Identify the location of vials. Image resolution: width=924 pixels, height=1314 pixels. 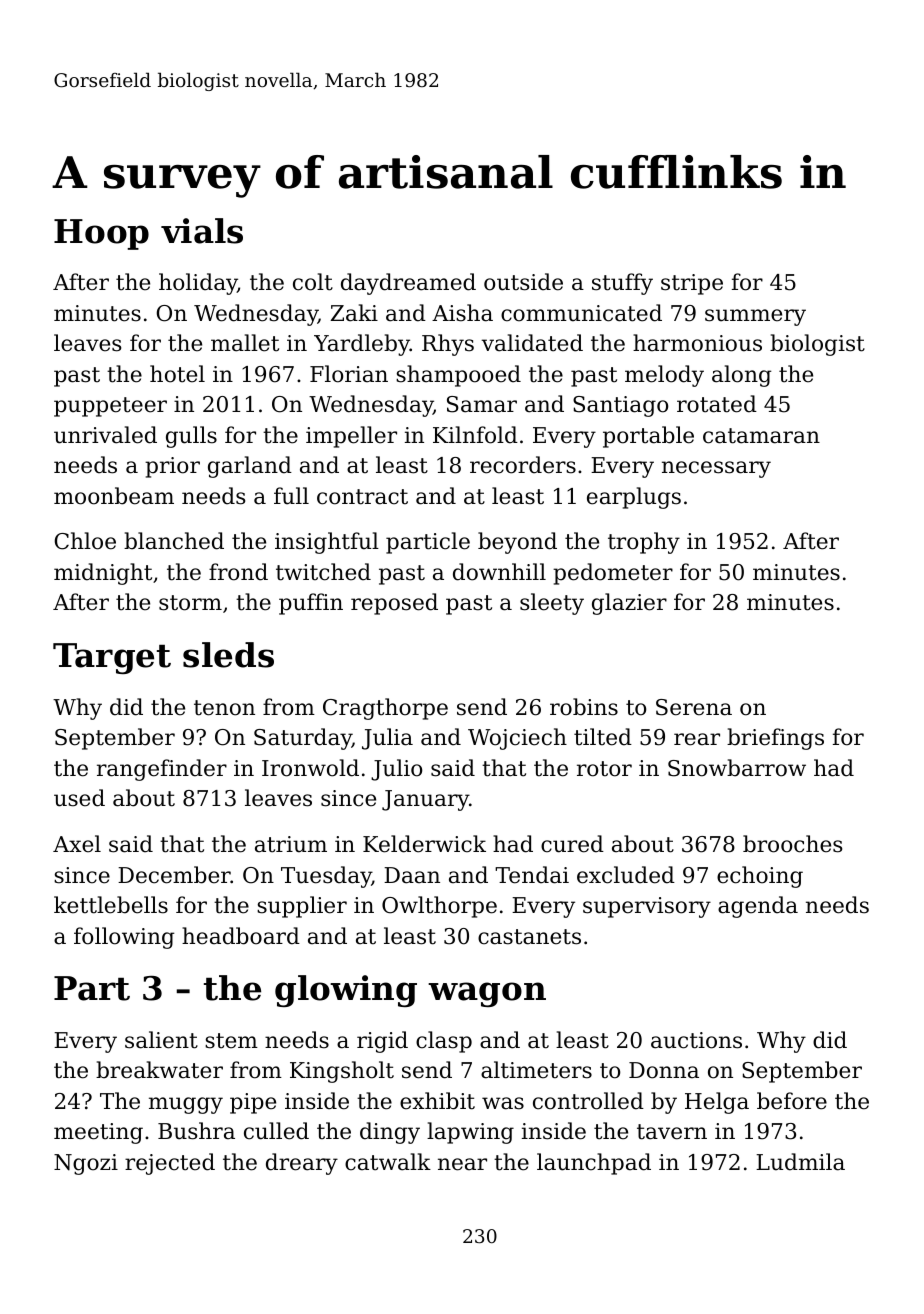
(202, 231).
